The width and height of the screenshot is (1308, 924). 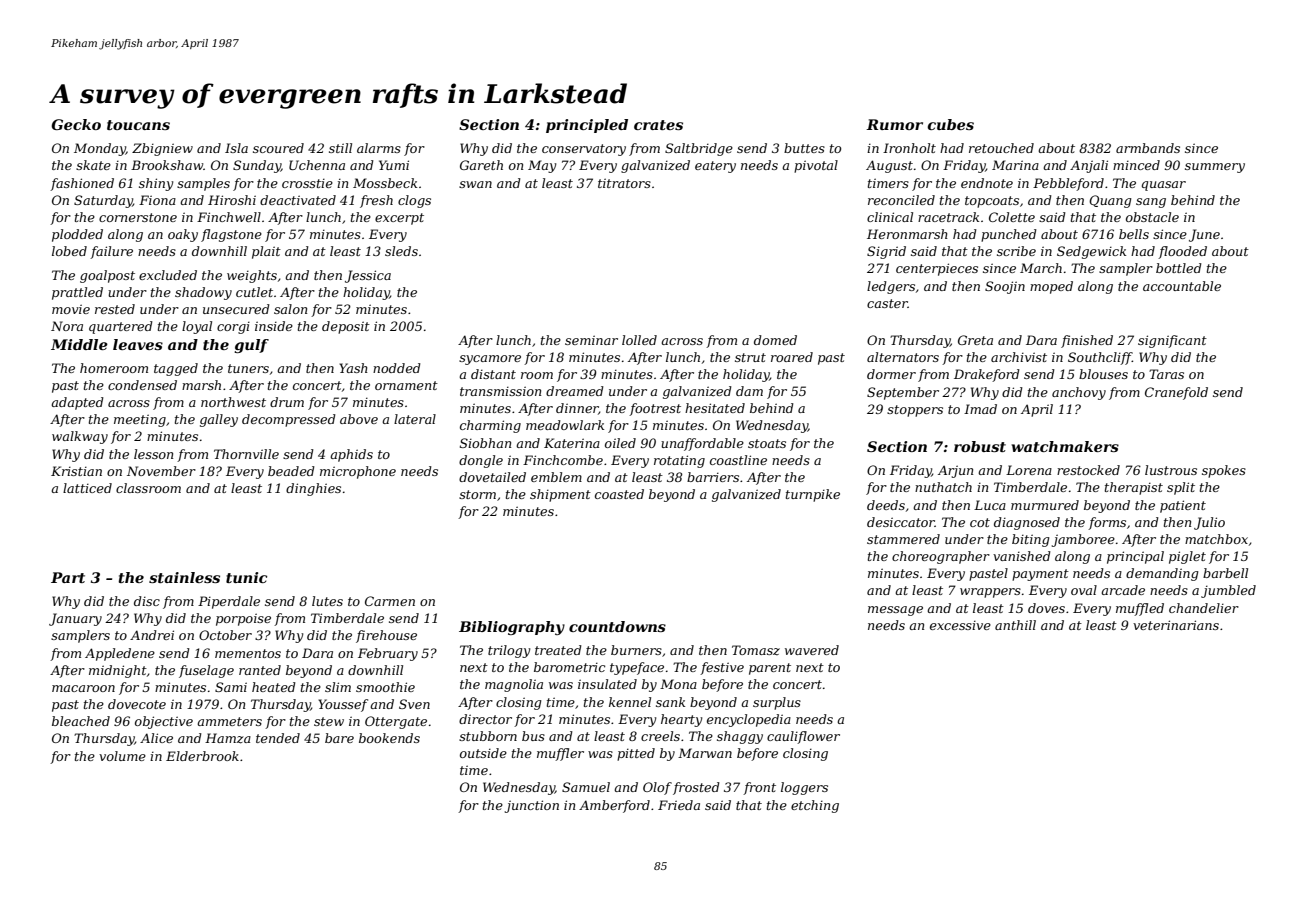 What do you see at coordinates (278, 148) in the screenshot?
I see `scoured` at bounding box center [278, 148].
